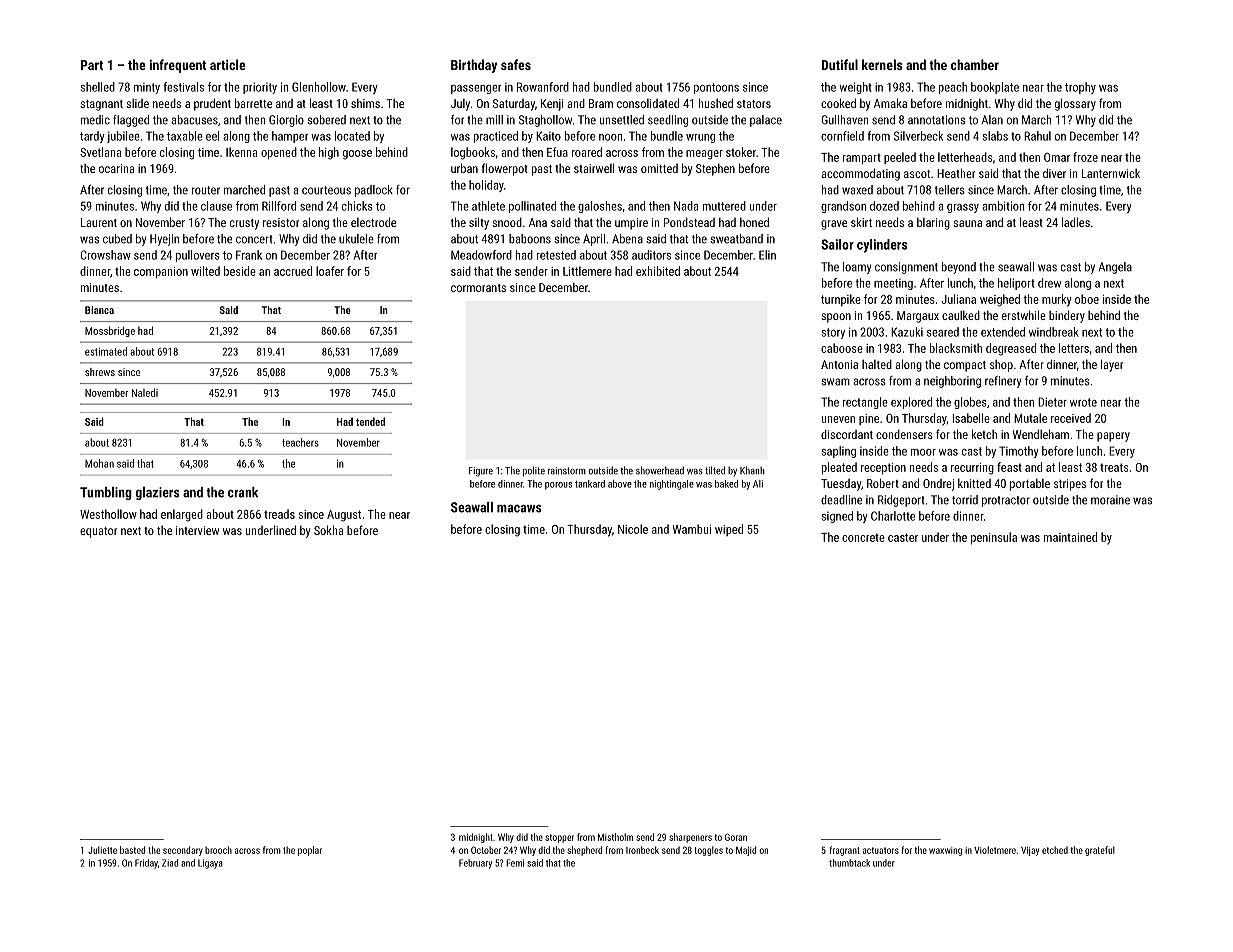  I want to click on article, so click(228, 64).
